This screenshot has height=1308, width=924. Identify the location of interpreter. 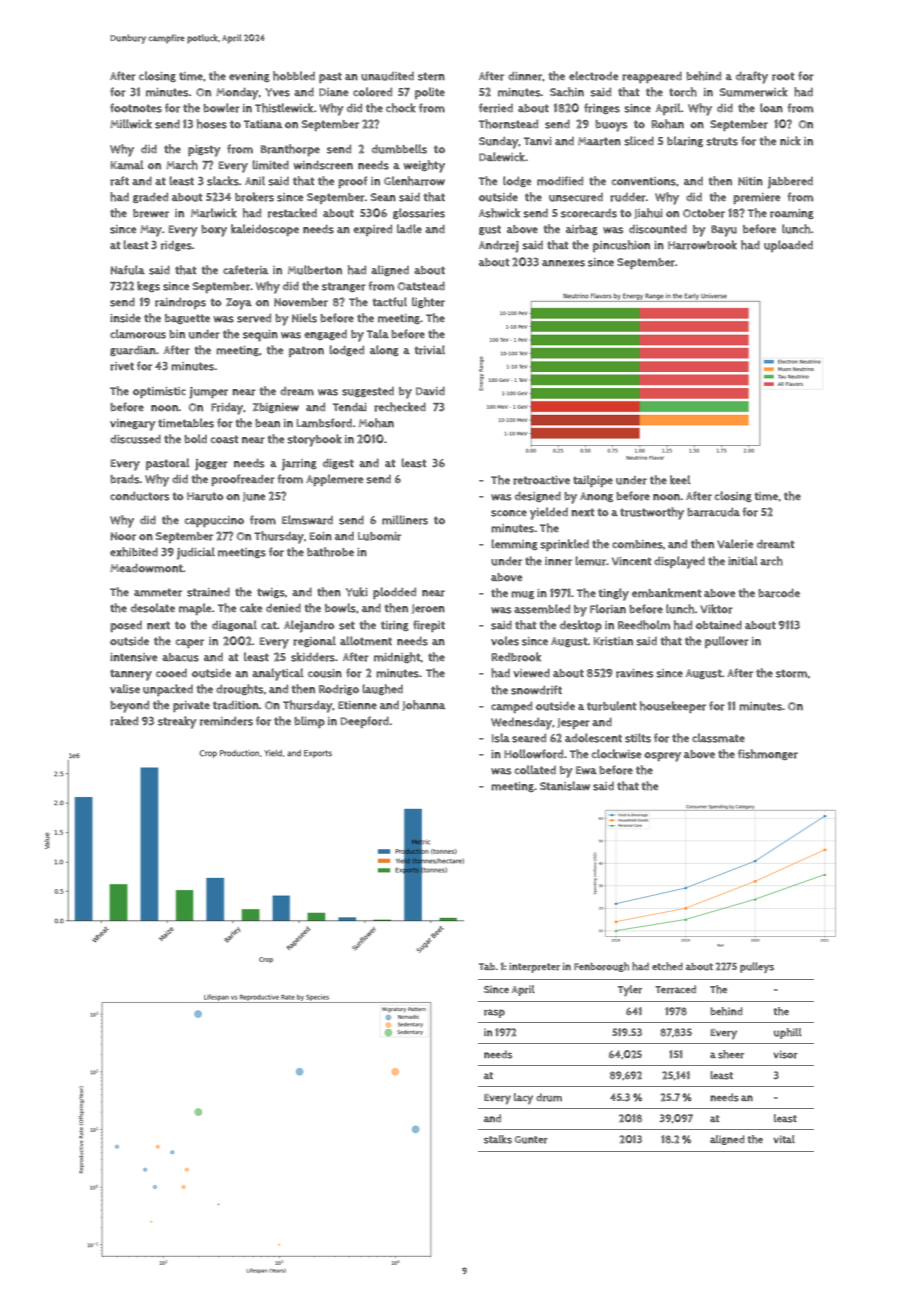
(534, 968).
